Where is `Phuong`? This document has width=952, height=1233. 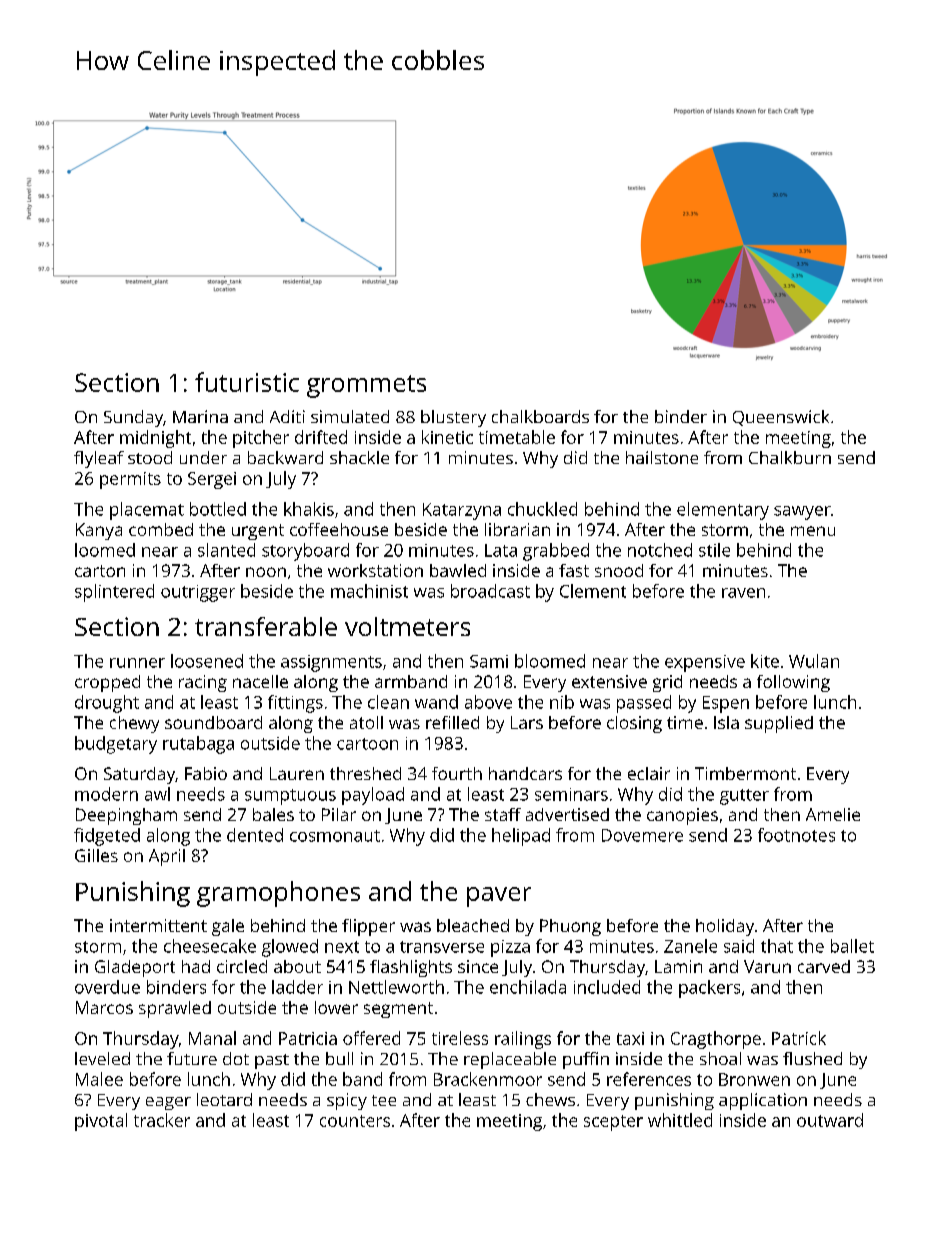 Phuong is located at coordinates (570, 927).
